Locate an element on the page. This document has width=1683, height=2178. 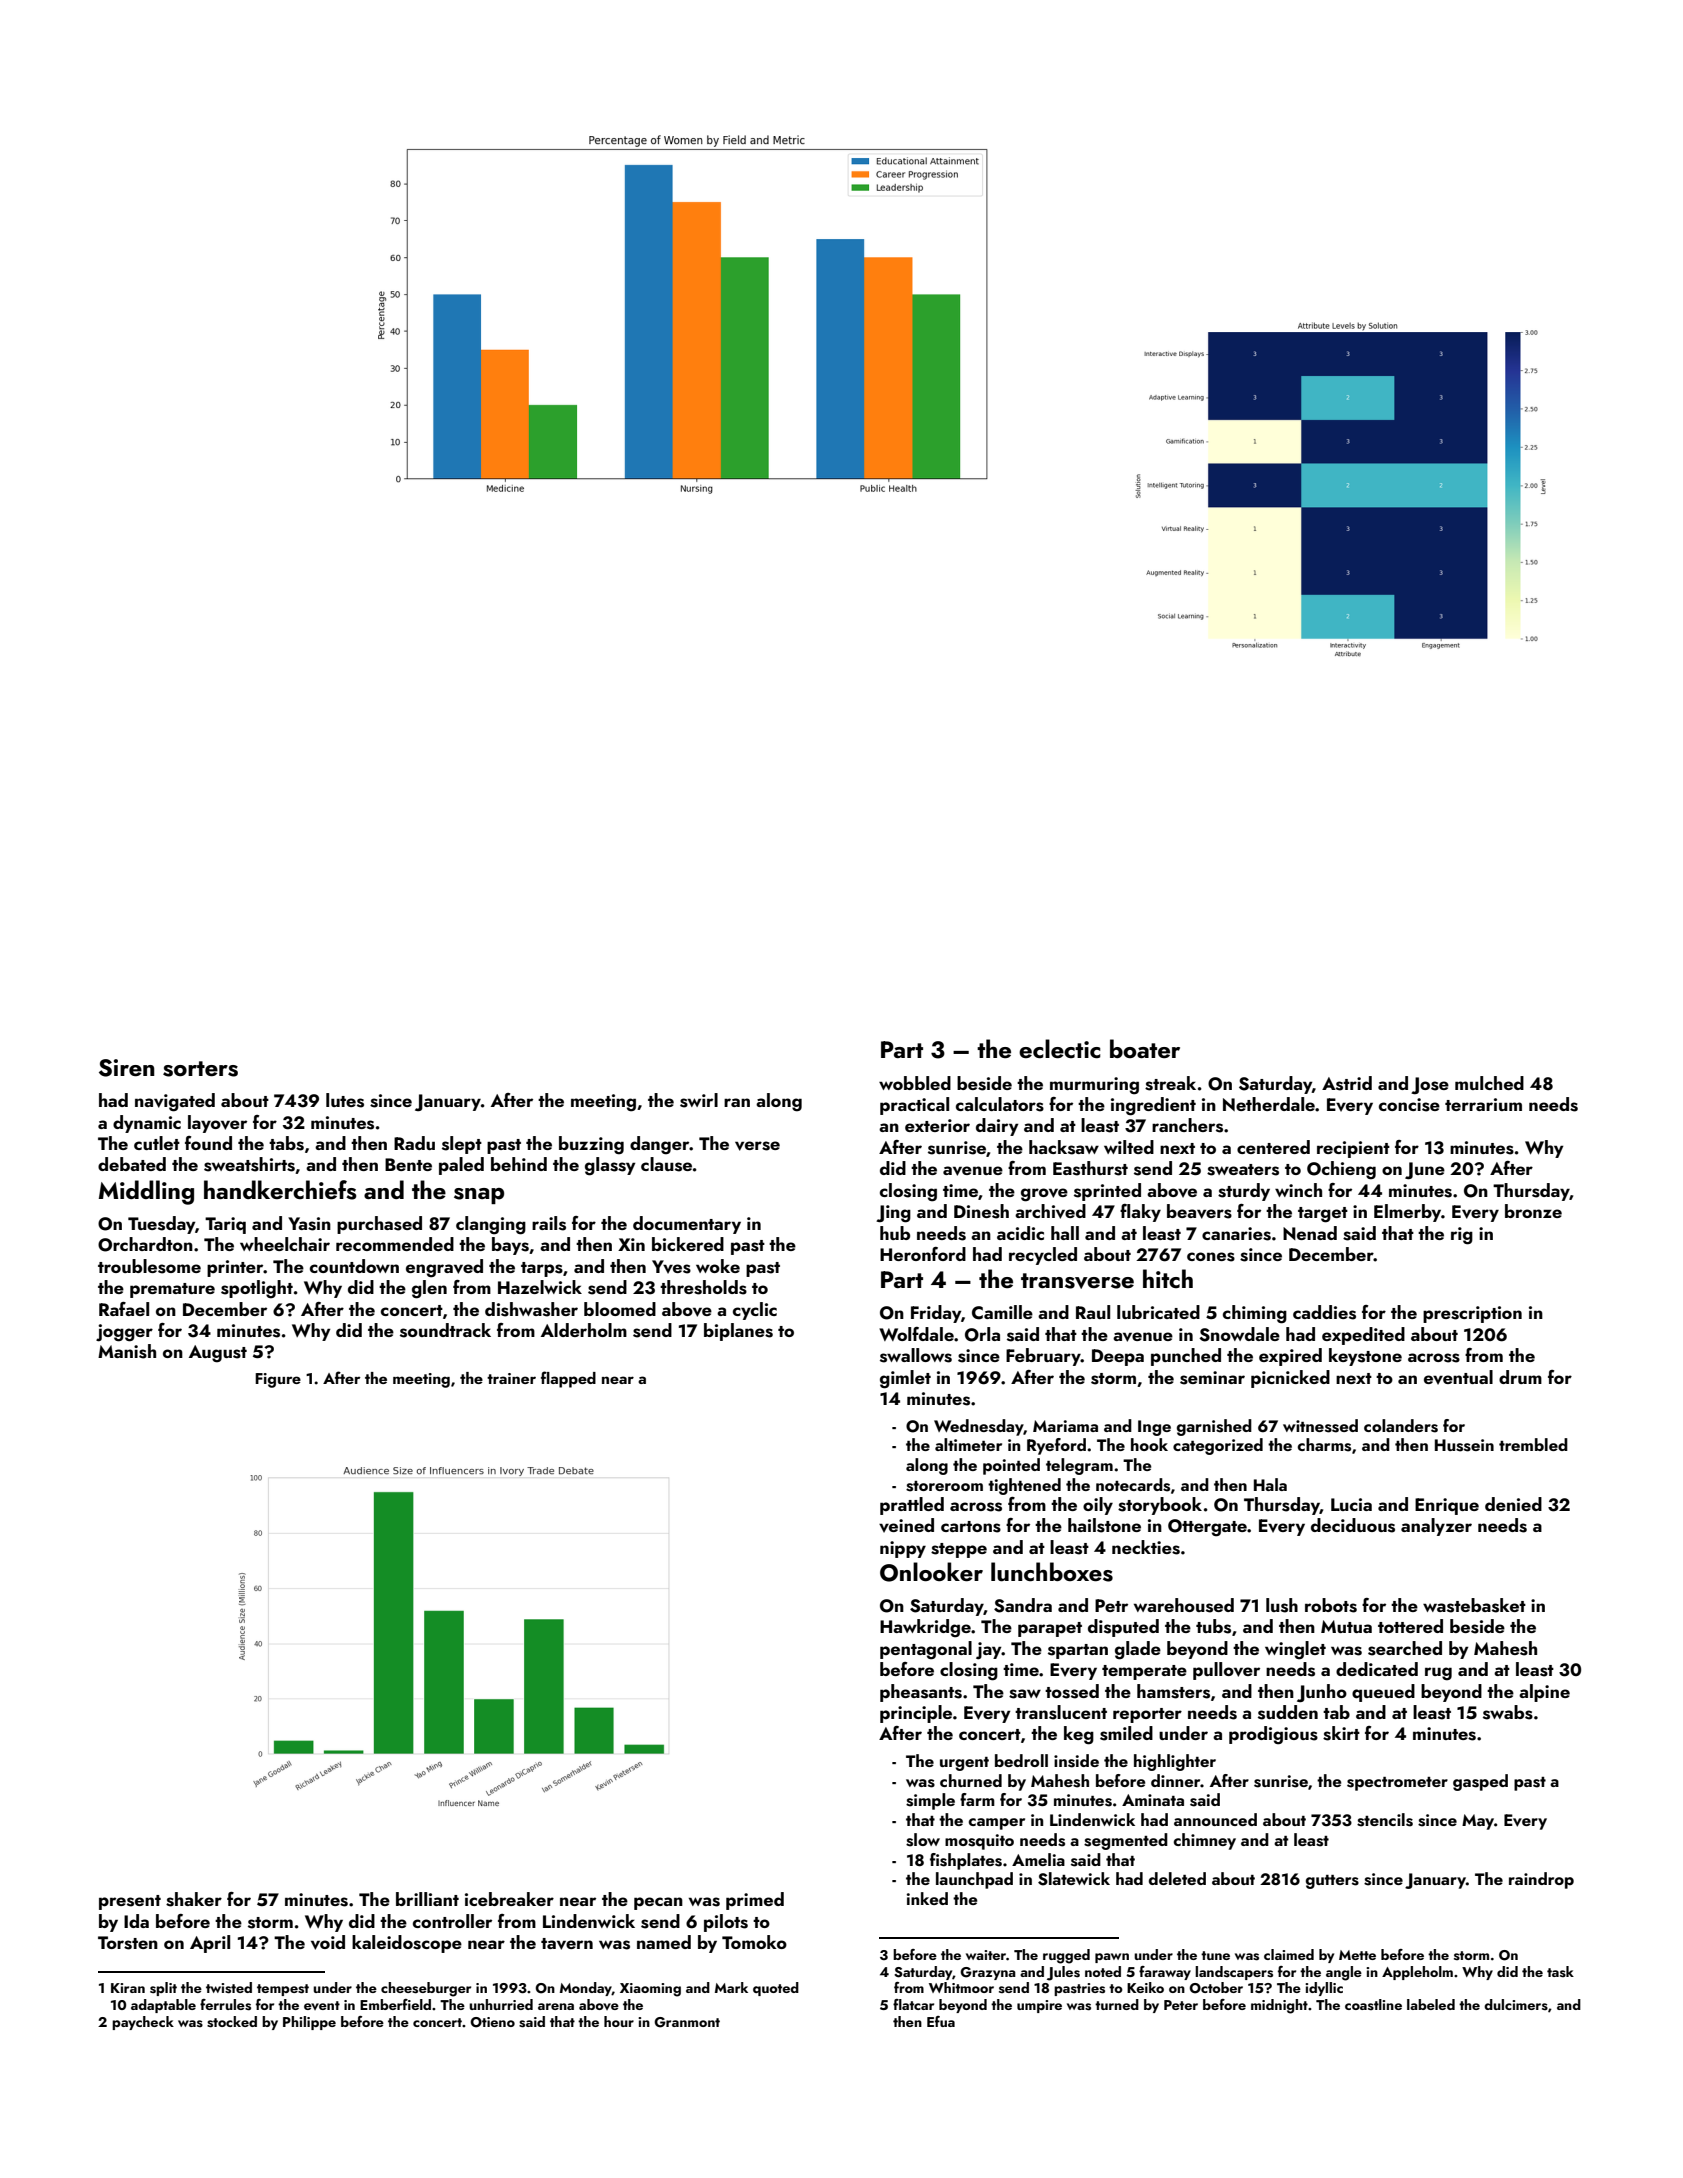
bronze is located at coordinates (1533, 1211).
